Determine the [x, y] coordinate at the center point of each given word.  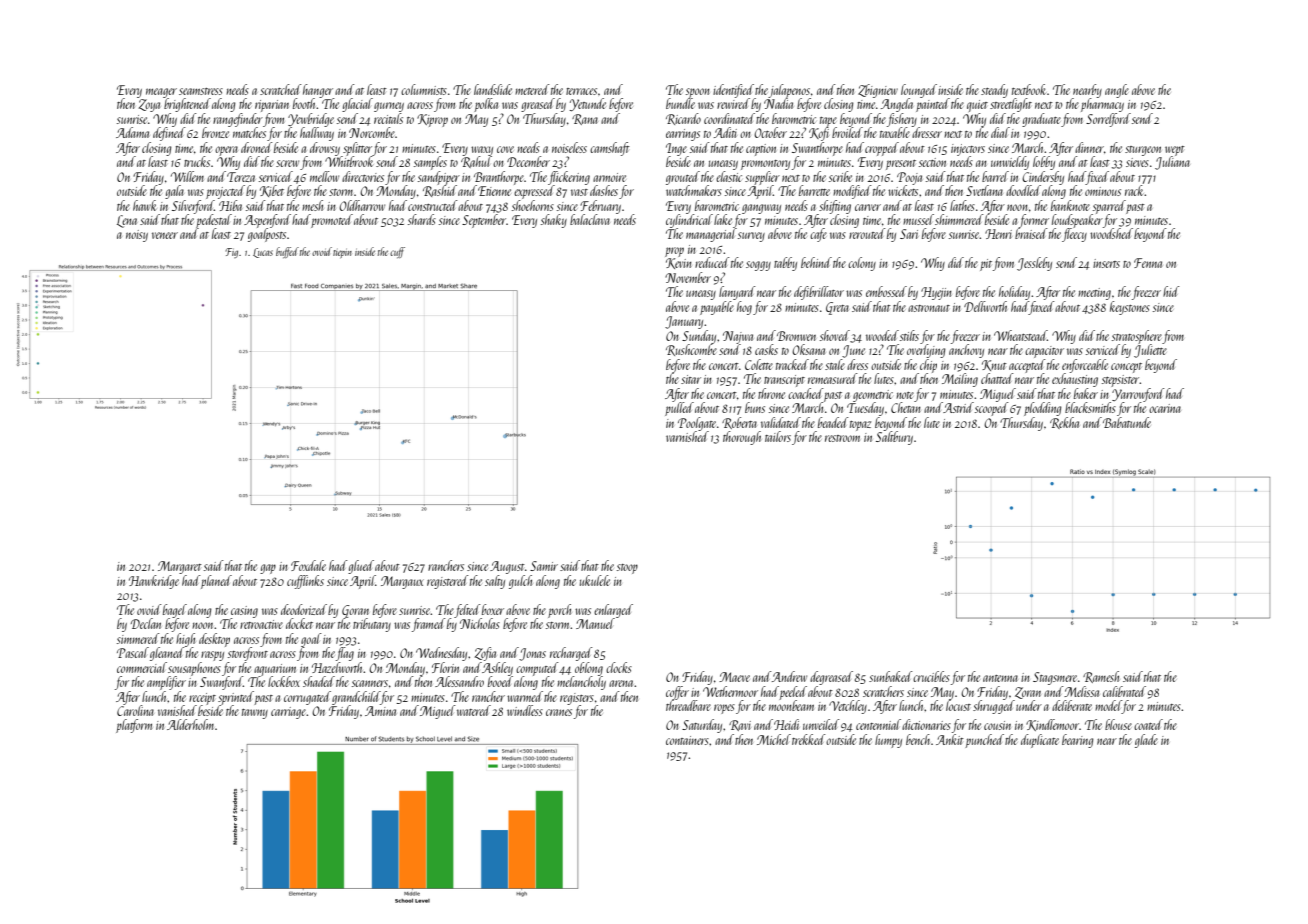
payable [717, 308]
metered [532, 89]
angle [1117, 91]
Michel [774, 739]
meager [161, 93]
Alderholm [190, 724]
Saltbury [894, 438]
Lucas [263, 253]
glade [1146, 741]
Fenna [1148, 263]
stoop [627, 569]
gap [268, 569]
